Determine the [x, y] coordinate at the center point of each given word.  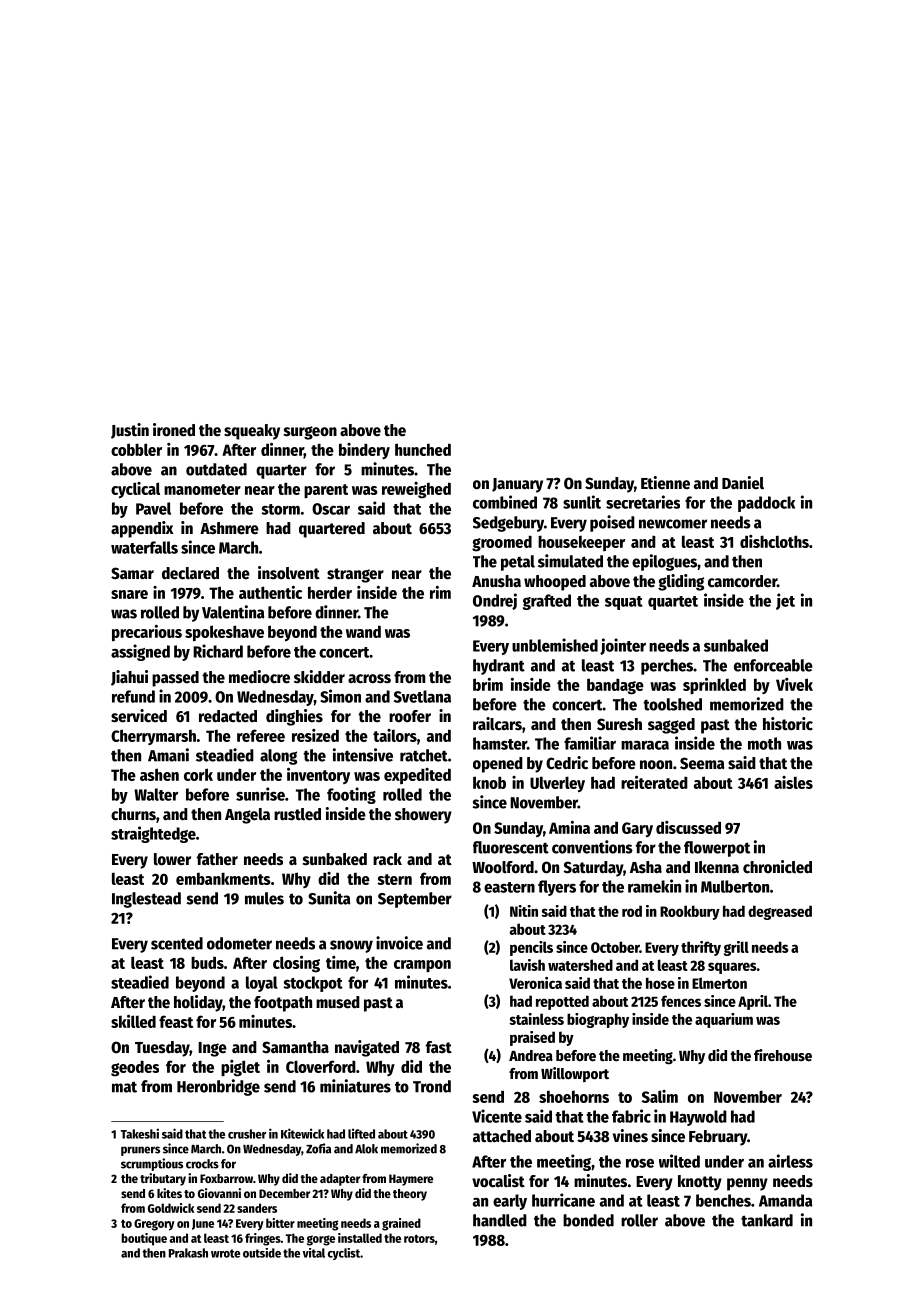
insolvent [289, 573]
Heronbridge [218, 1087]
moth [764, 743]
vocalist [498, 1181]
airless [790, 1161]
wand [363, 631]
